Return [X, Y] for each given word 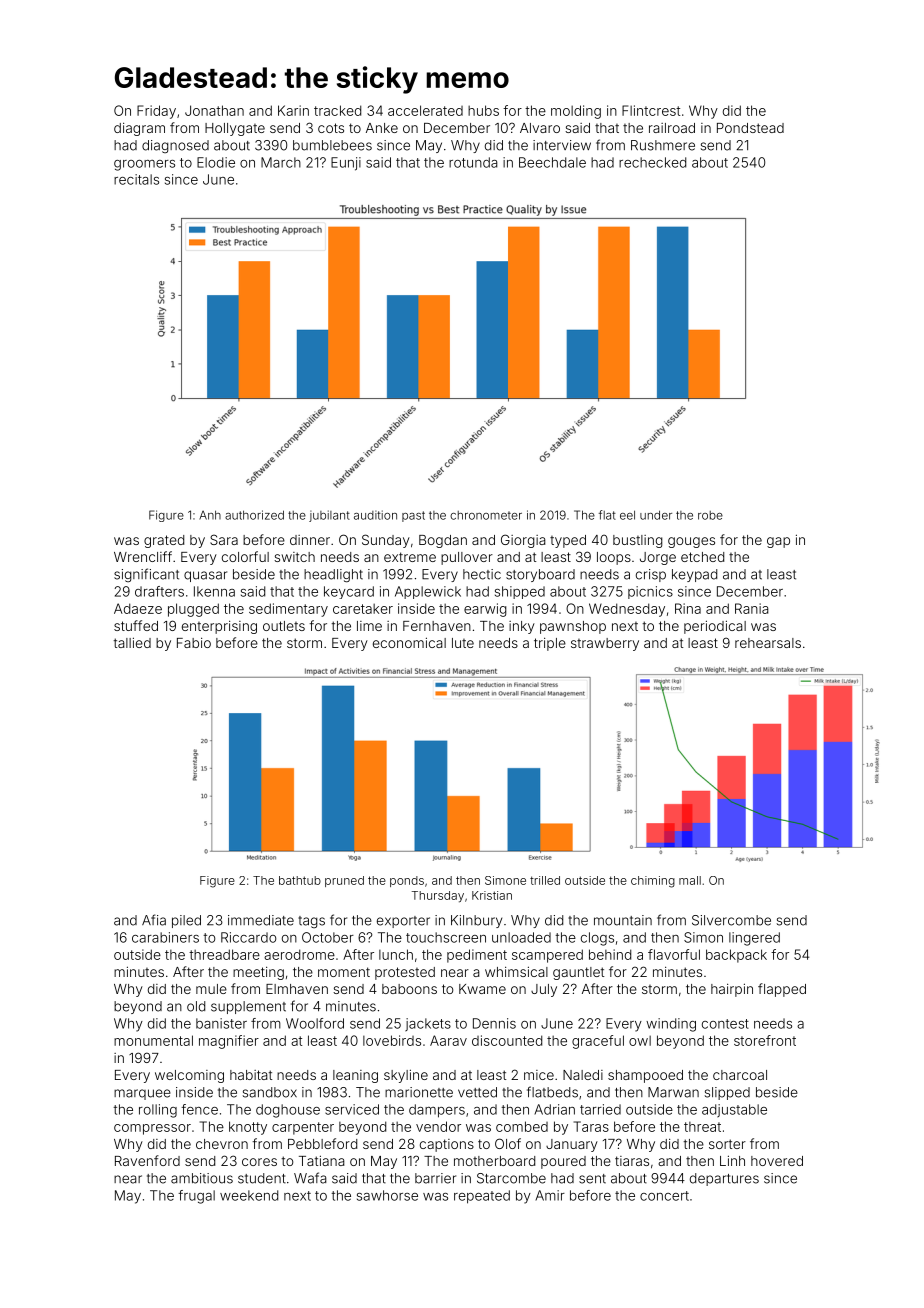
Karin [293, 110]
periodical [715, 627]
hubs [483, 110]
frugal [196, 1197]
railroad [672, 128]
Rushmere [663, 145]
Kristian [492, 895]
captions [447, 1145]
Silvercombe [731, 920]
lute [463, 643]
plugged [193, 610]
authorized [254, 515]
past [413, 516]
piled [186, 921]
